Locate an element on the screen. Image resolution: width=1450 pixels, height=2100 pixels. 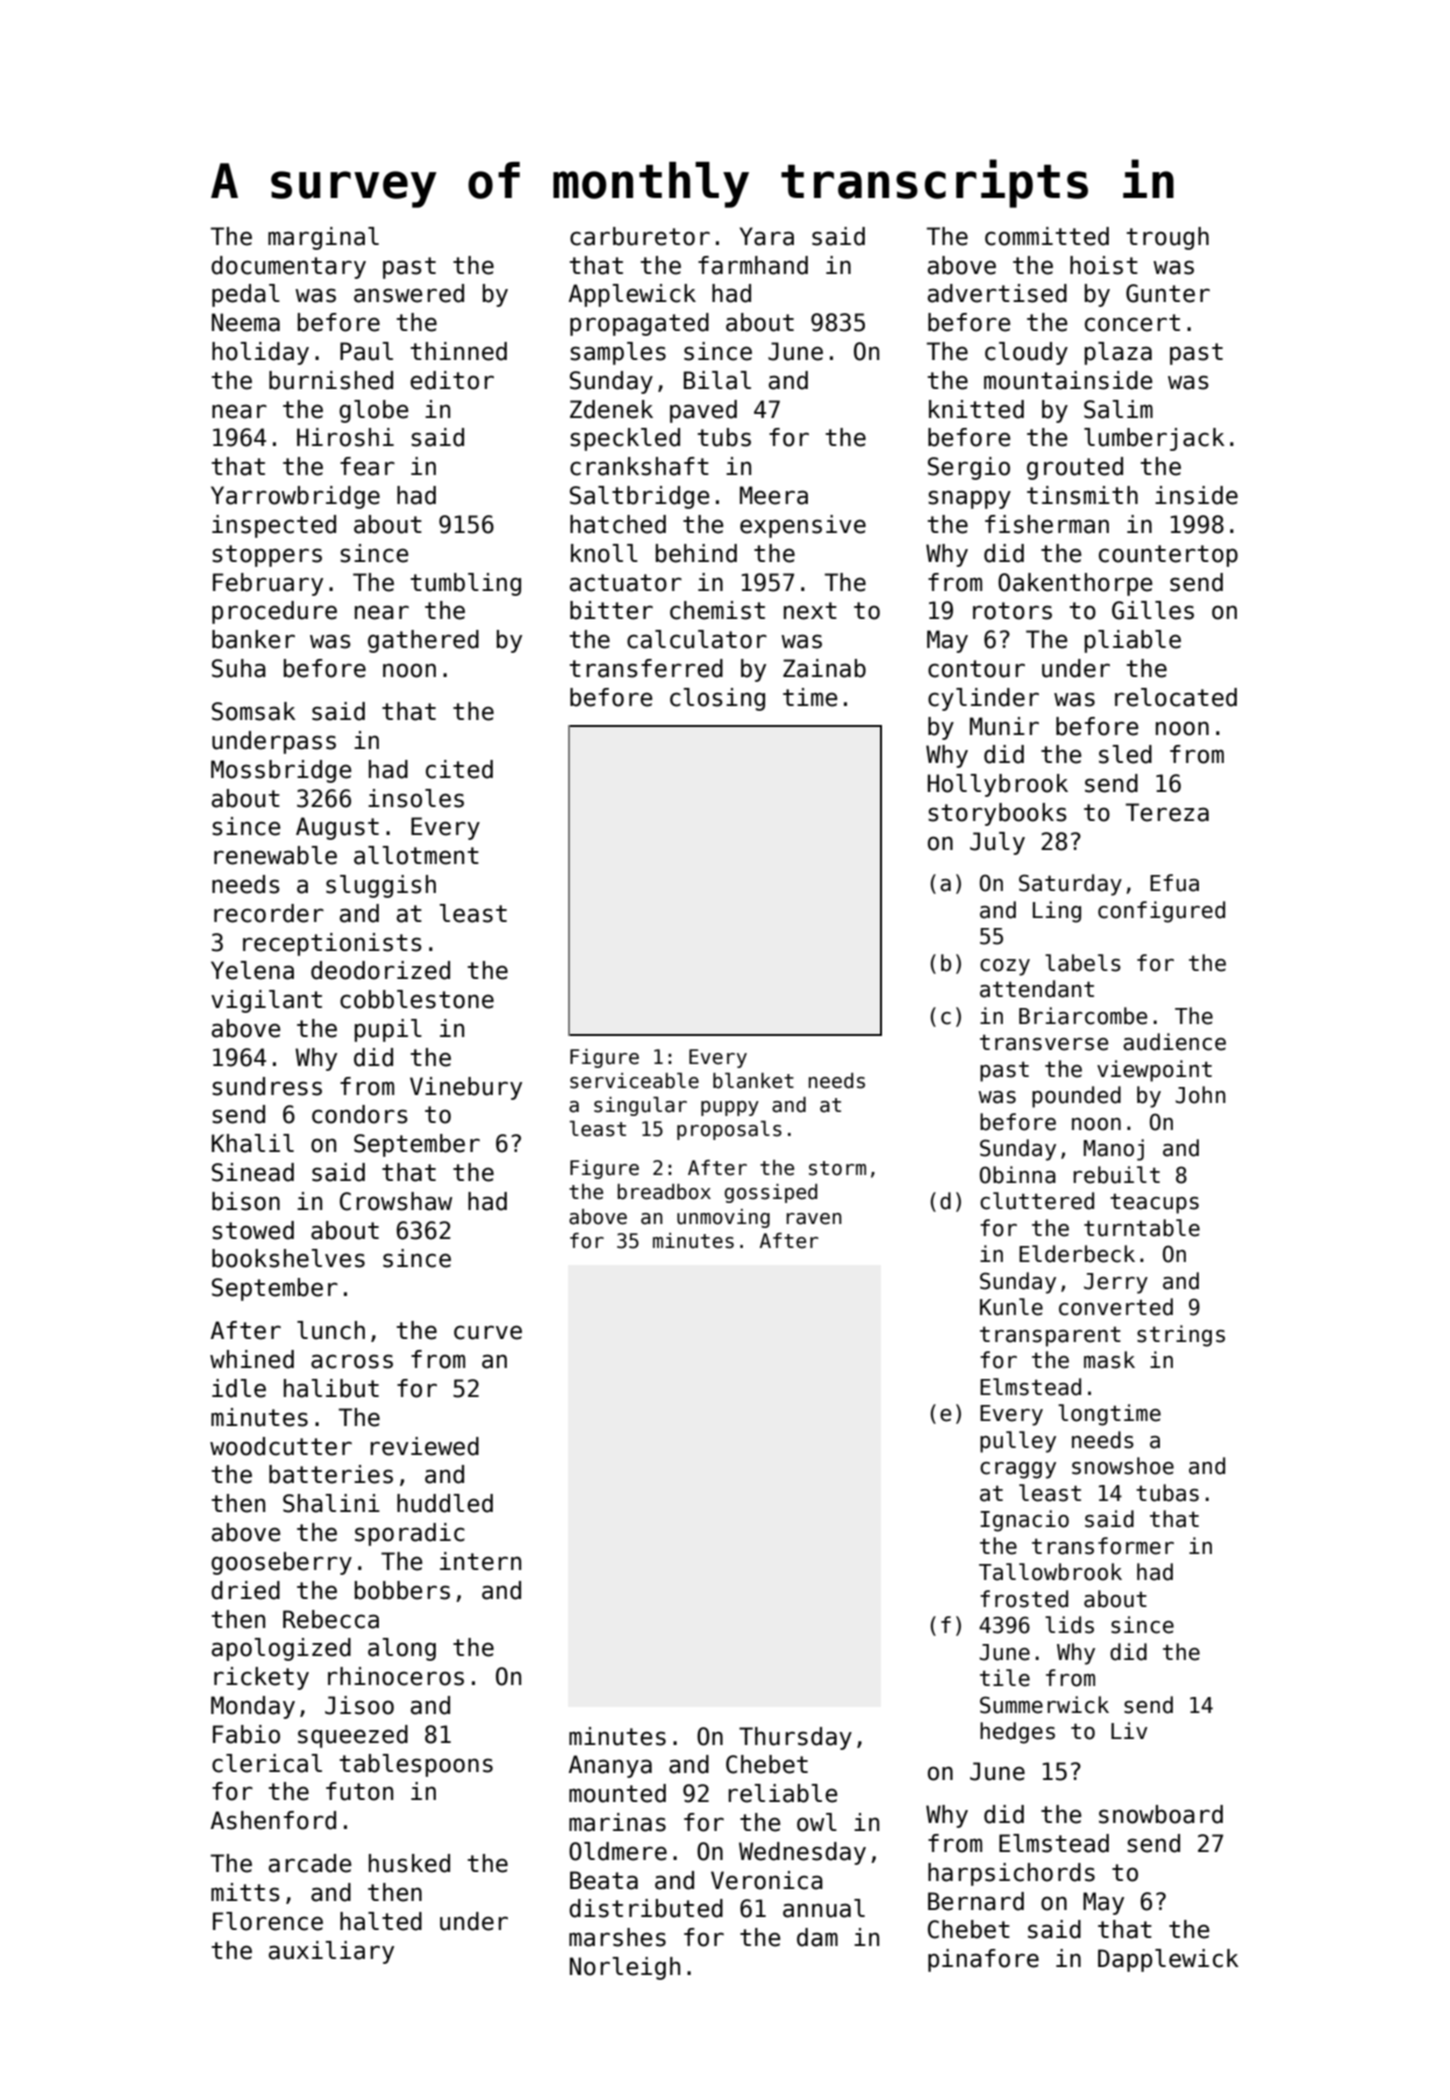
propagated is located at coordinates (639, 324).
